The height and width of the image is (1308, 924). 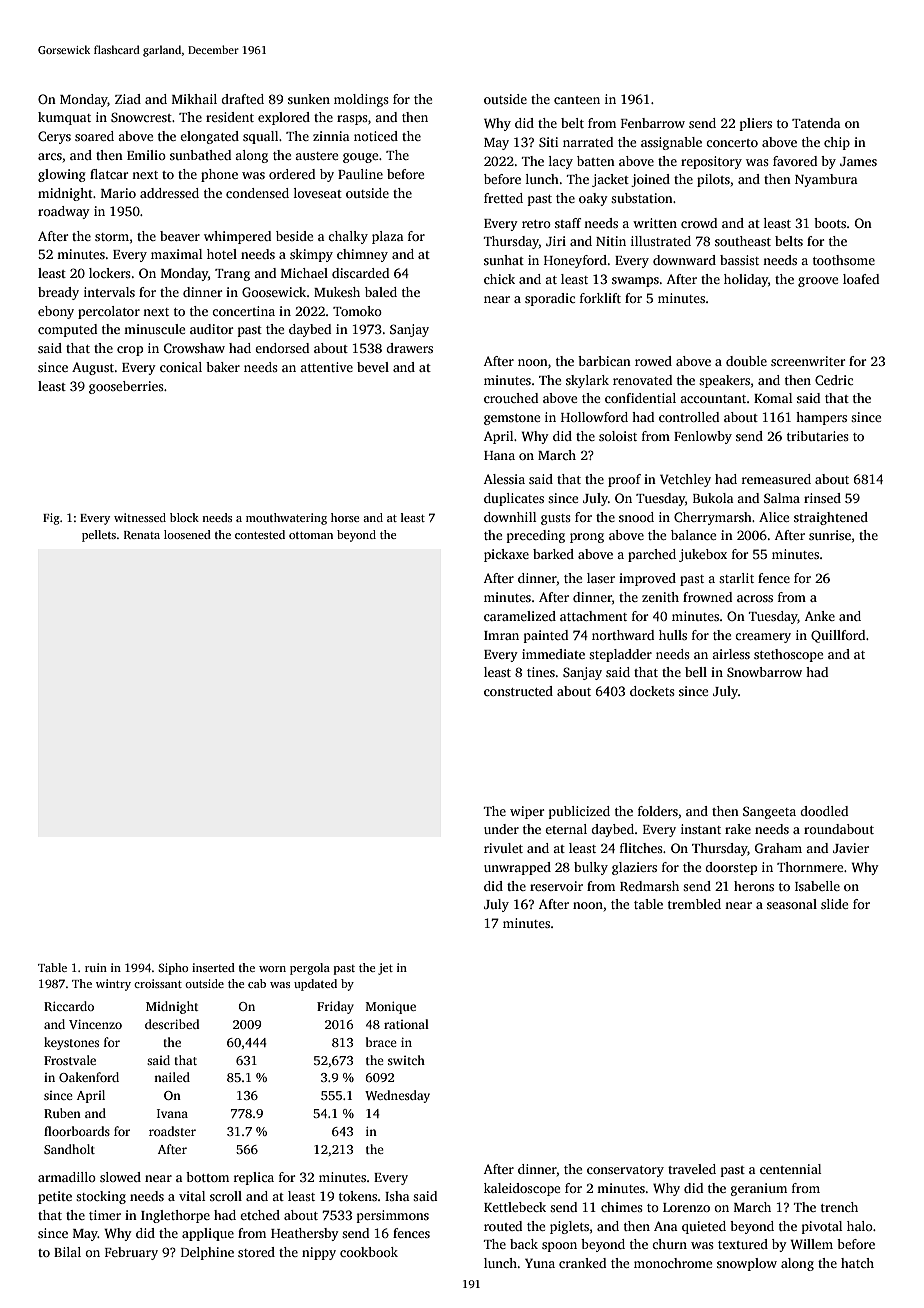 I want to click on Ziad, so click(x=128, y=99).
